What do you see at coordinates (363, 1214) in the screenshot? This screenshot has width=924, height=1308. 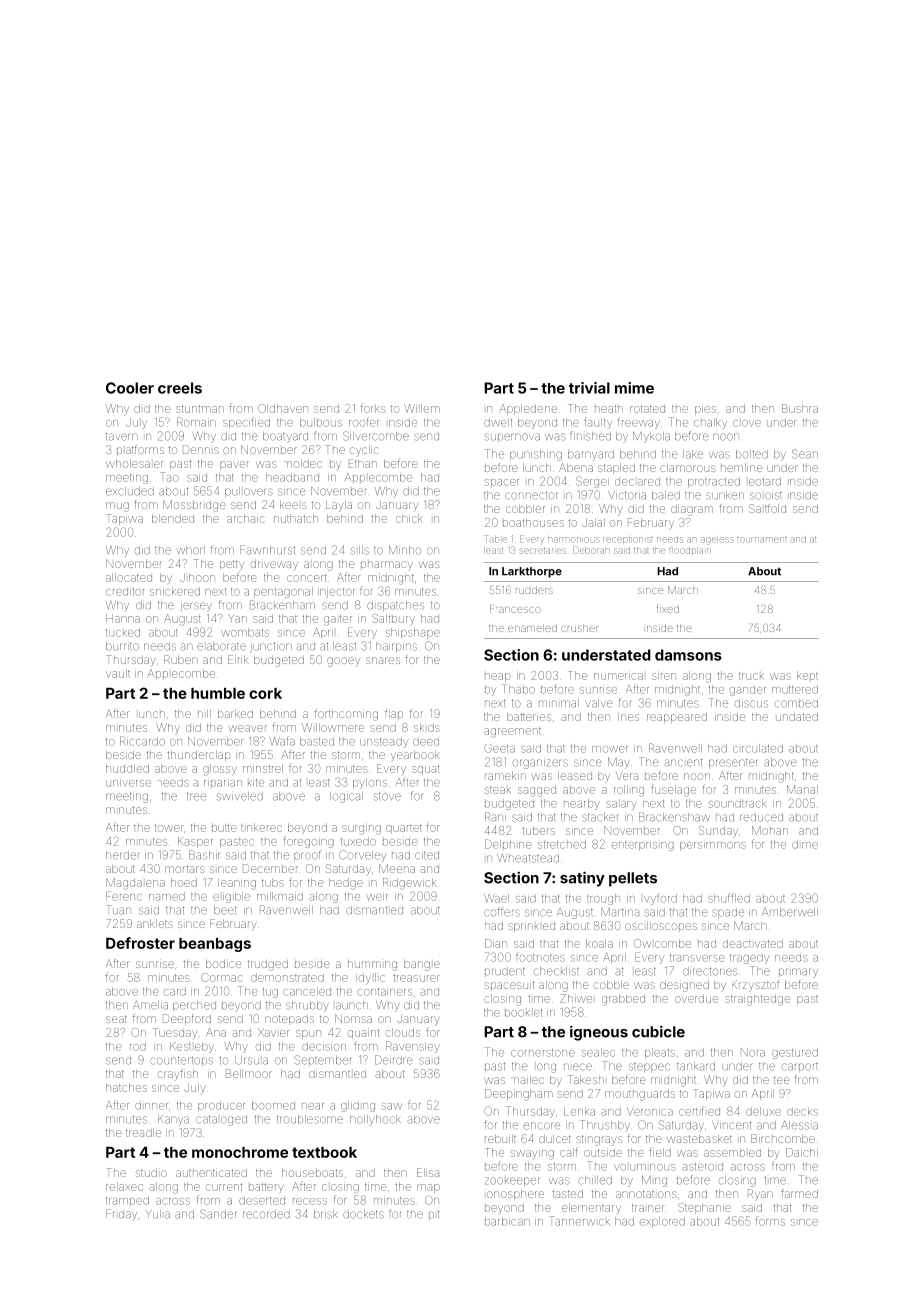 I see `dockets` at bounding box center [363, 1214].
